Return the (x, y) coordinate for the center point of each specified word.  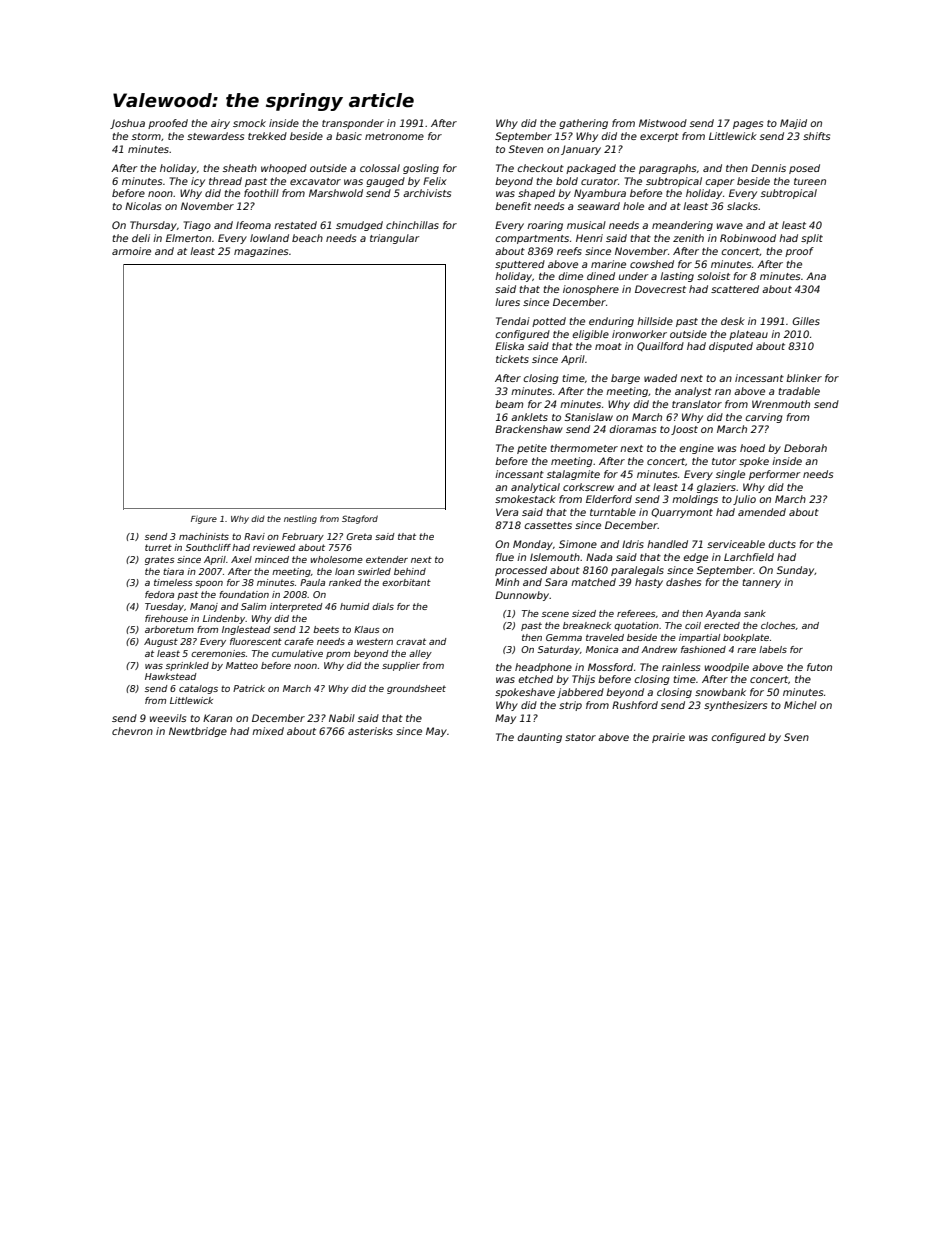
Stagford (360, 519)
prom (338, 655)
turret (158, 547)
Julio (744, 500)
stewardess (215, 136)
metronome (394, 136)
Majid (793, 124)
